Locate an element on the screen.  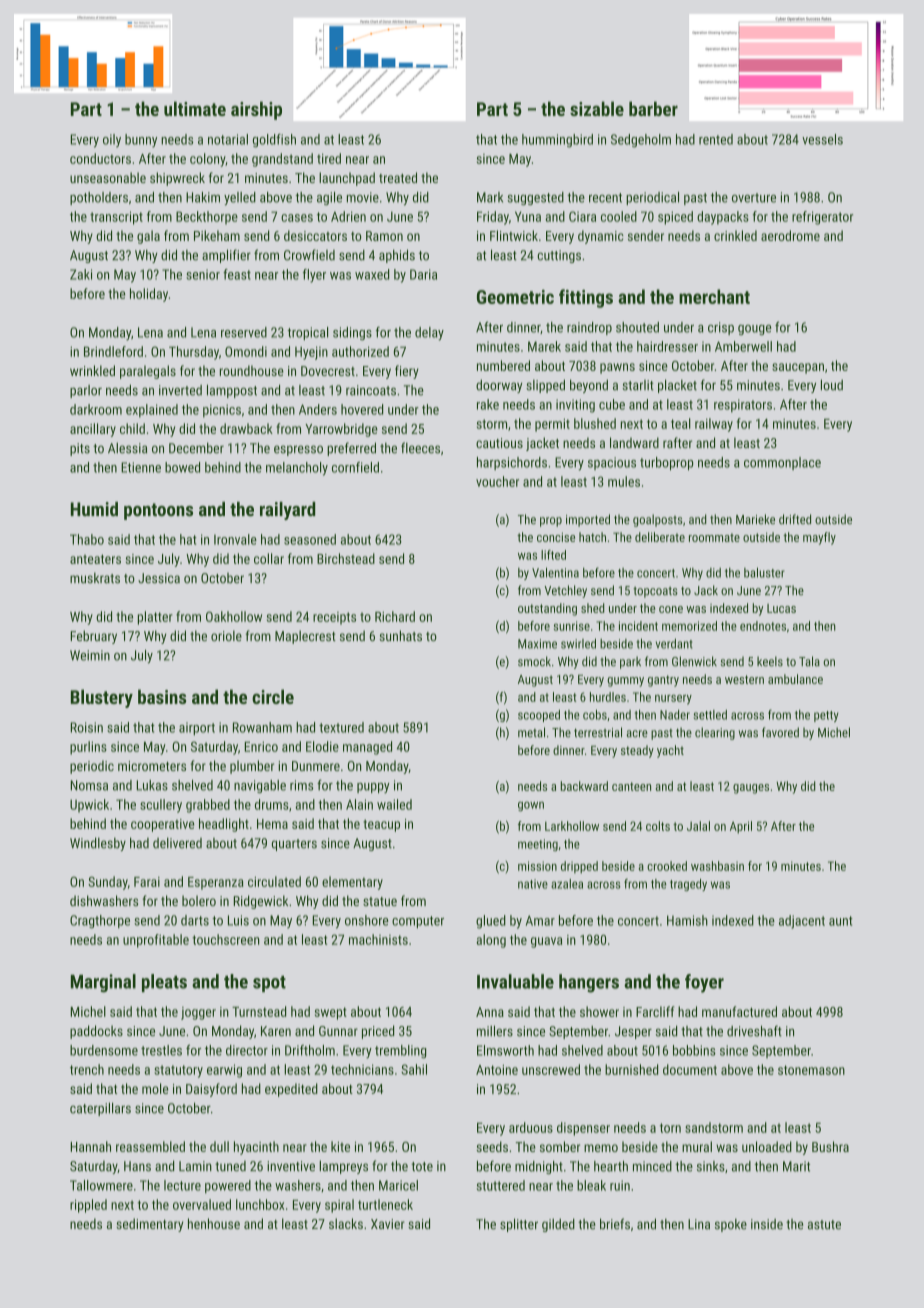
seeds is located at coordinates (492, 1146).
